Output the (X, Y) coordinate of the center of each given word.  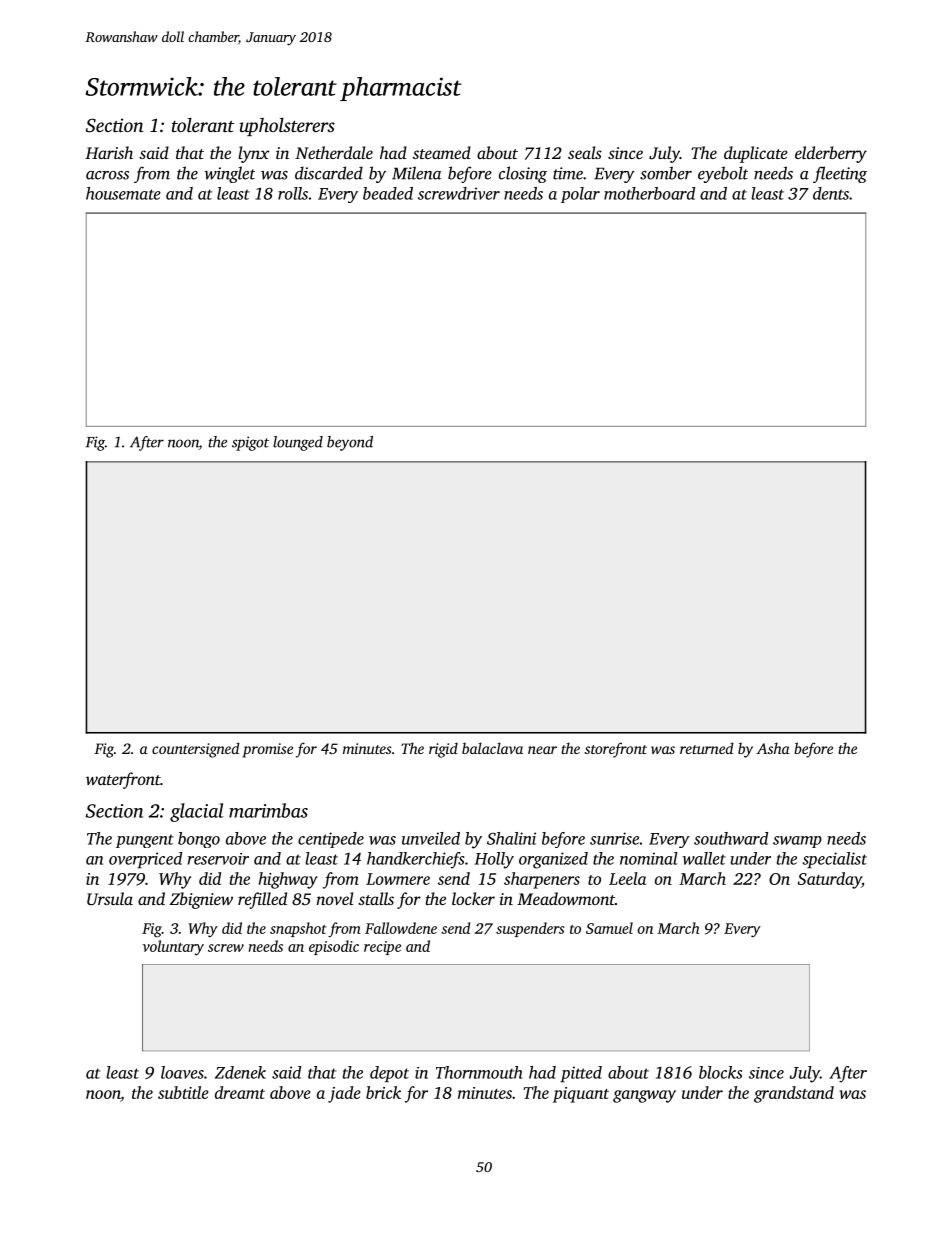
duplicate (756, 154)
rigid (443, 750)
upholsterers (287, 127)
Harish (109, 152)
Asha (773, 748)
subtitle (183, 1092)
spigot (250, 443)
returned (706, 748)
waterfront (123, 780)
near (542, 750)
